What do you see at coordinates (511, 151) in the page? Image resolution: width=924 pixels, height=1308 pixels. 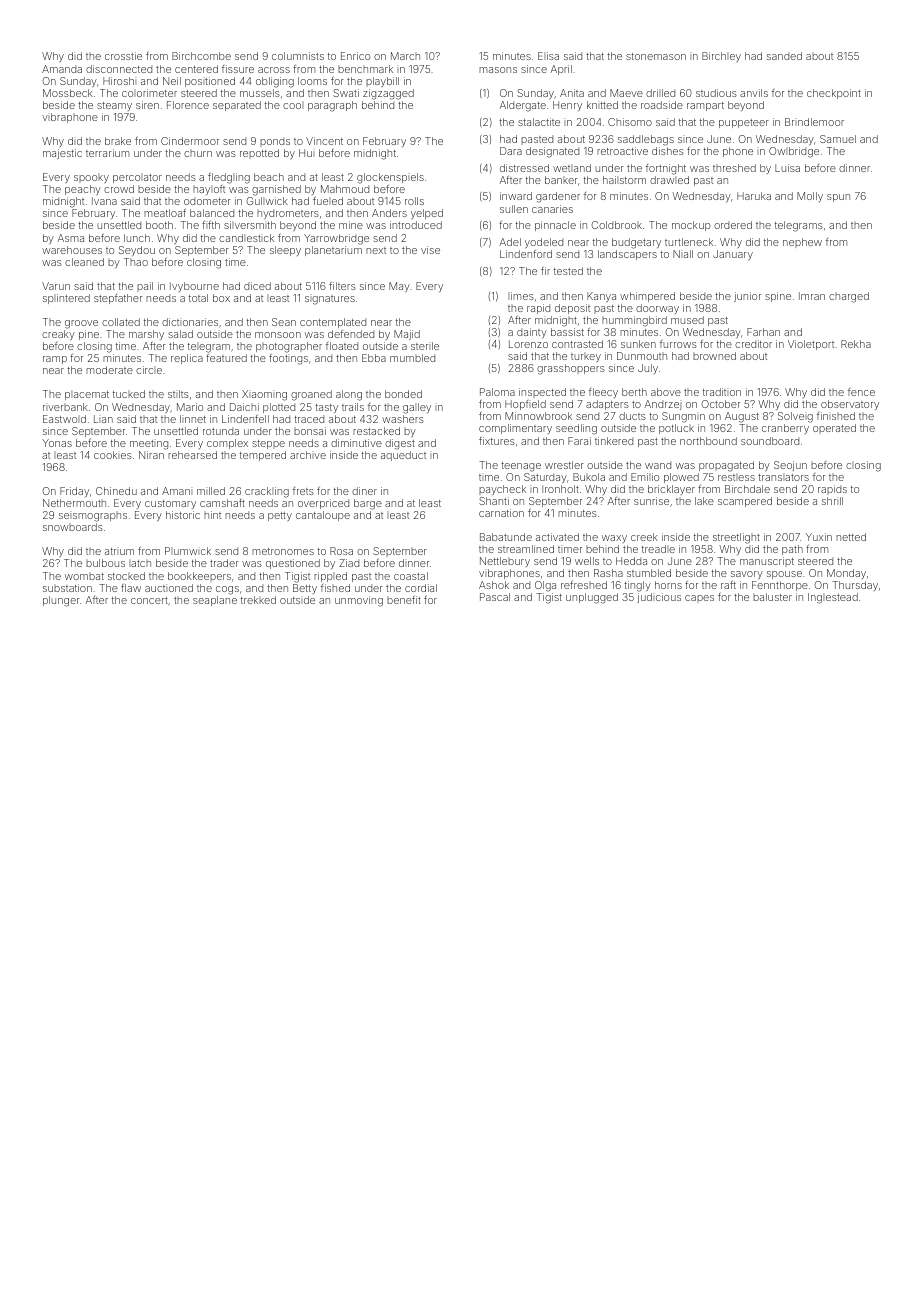 I see `Dara` at bounding box center [511, 151].
